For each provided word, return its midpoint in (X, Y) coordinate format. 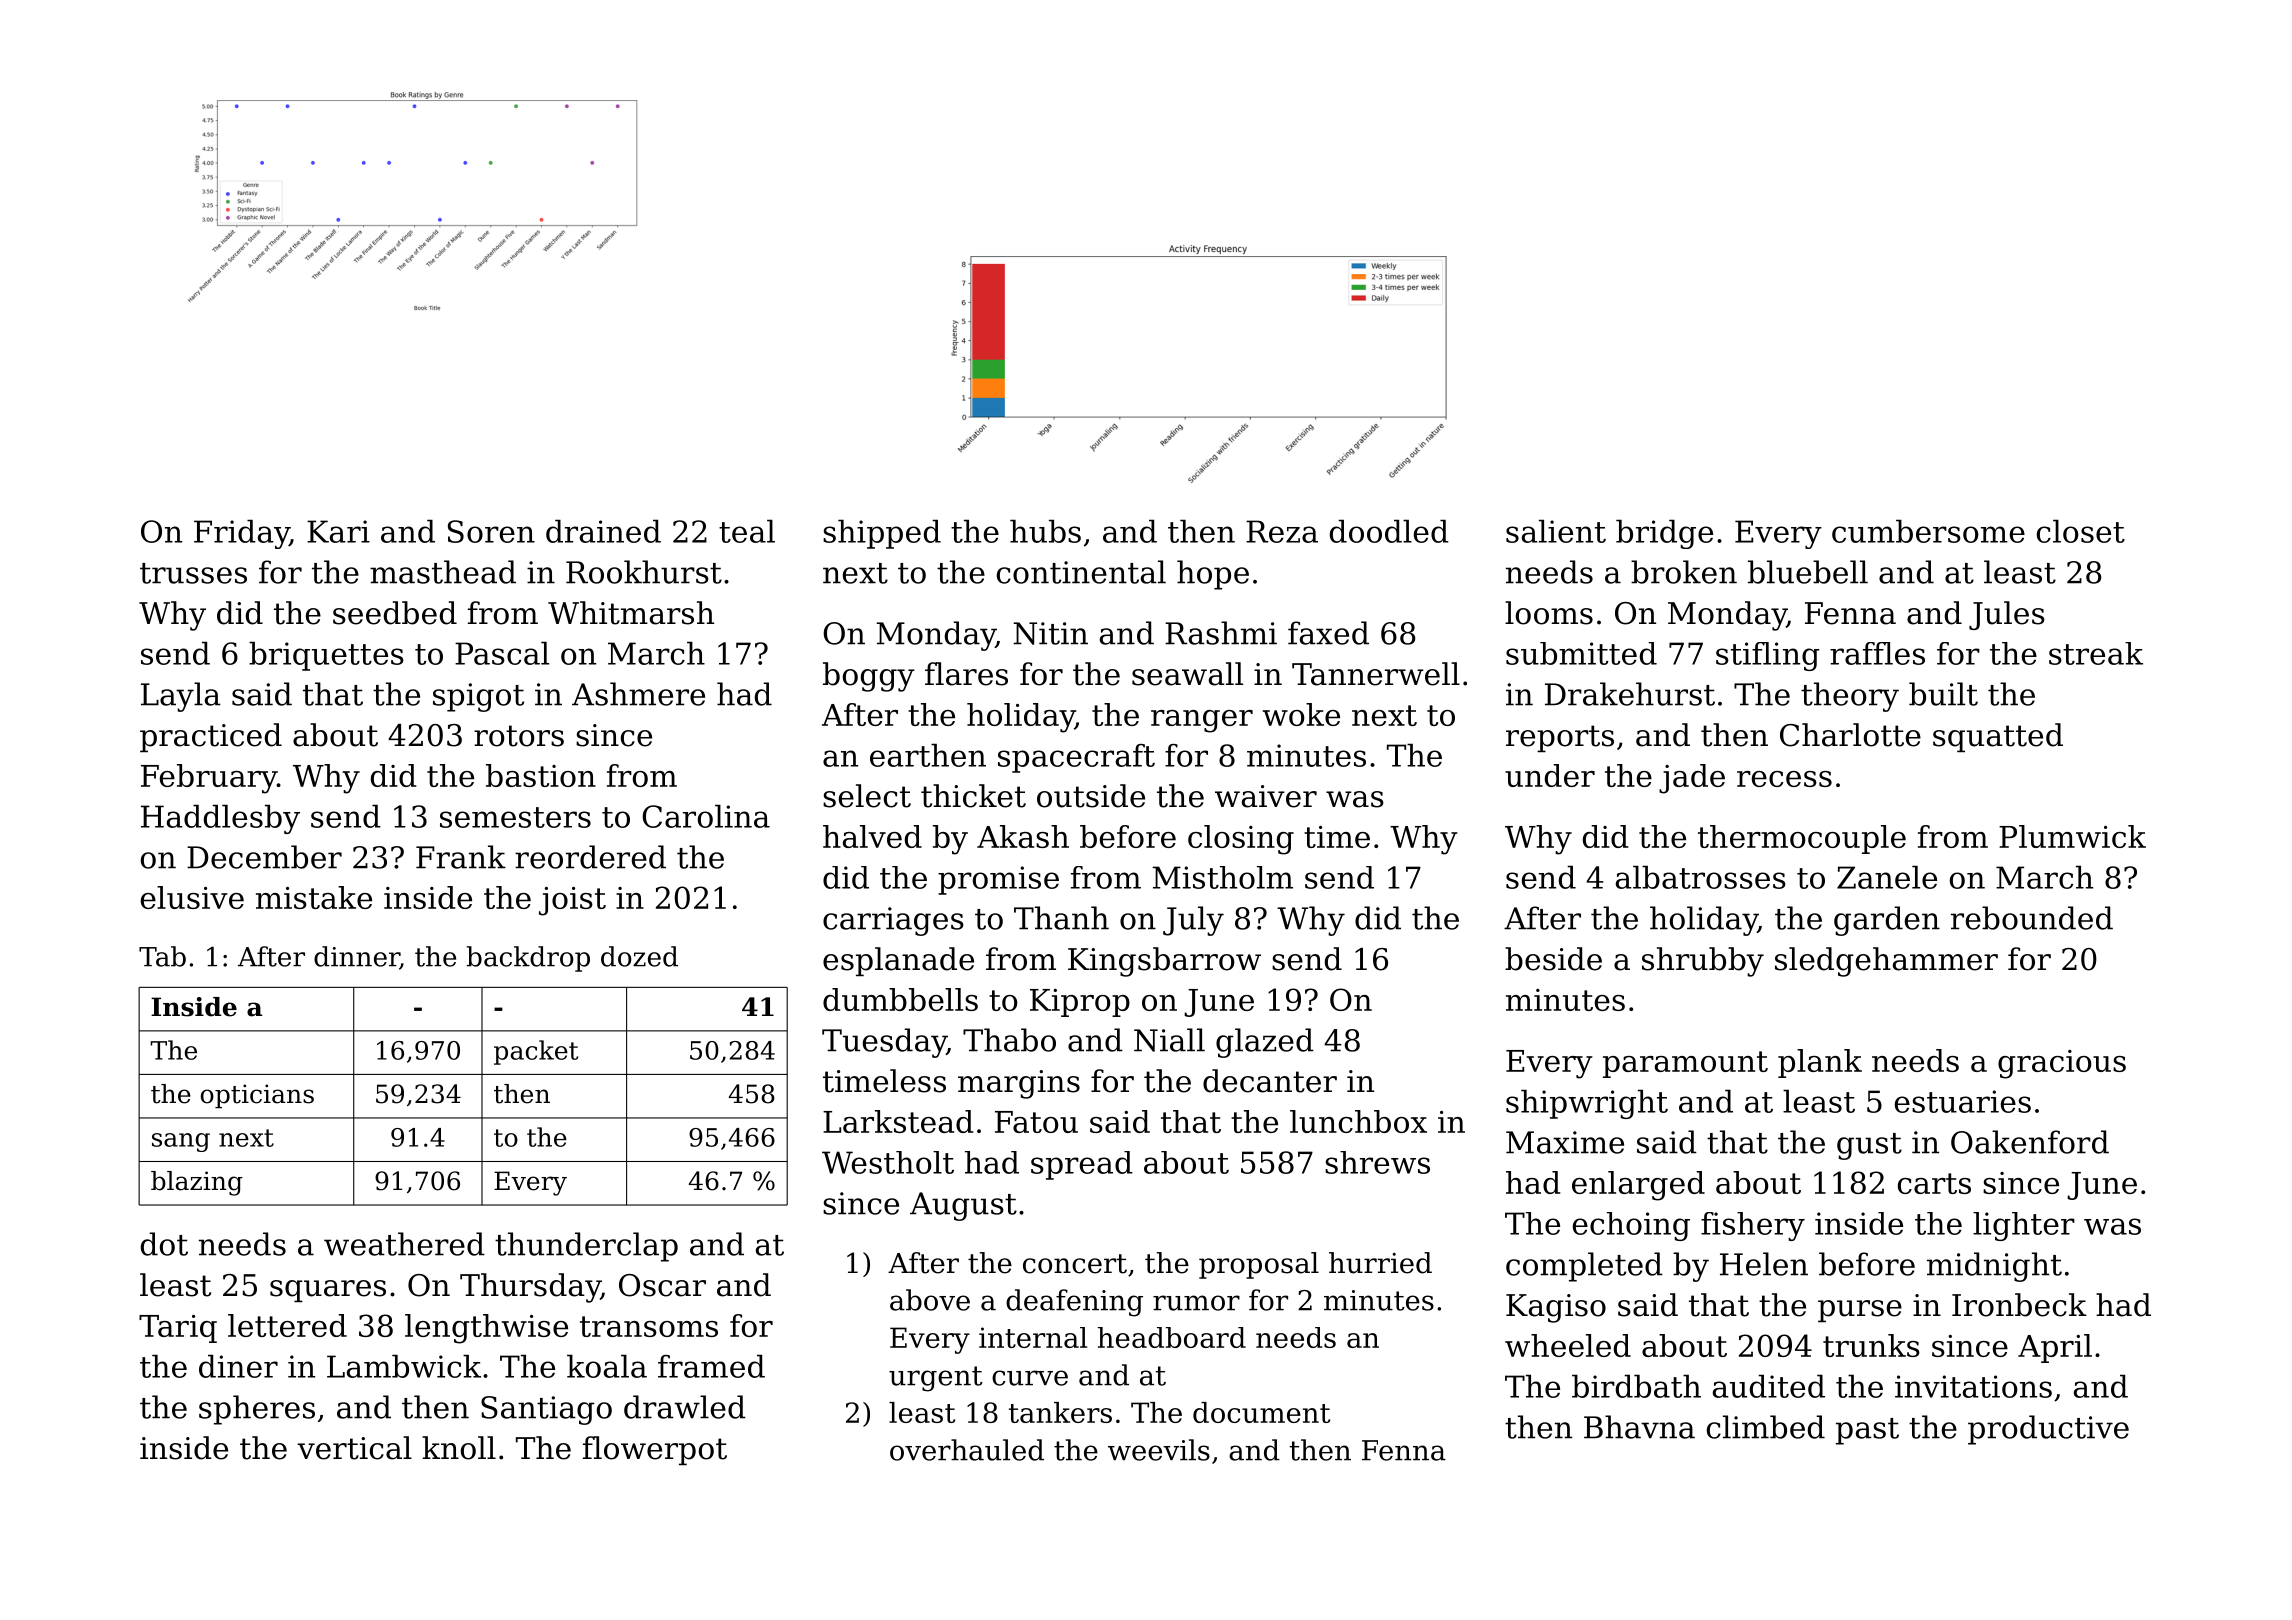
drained (603, 531)
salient (1556, 531)
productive (2048, 1430)
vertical (354, 1448)
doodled (1389, 531)
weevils (1159, 1450)
